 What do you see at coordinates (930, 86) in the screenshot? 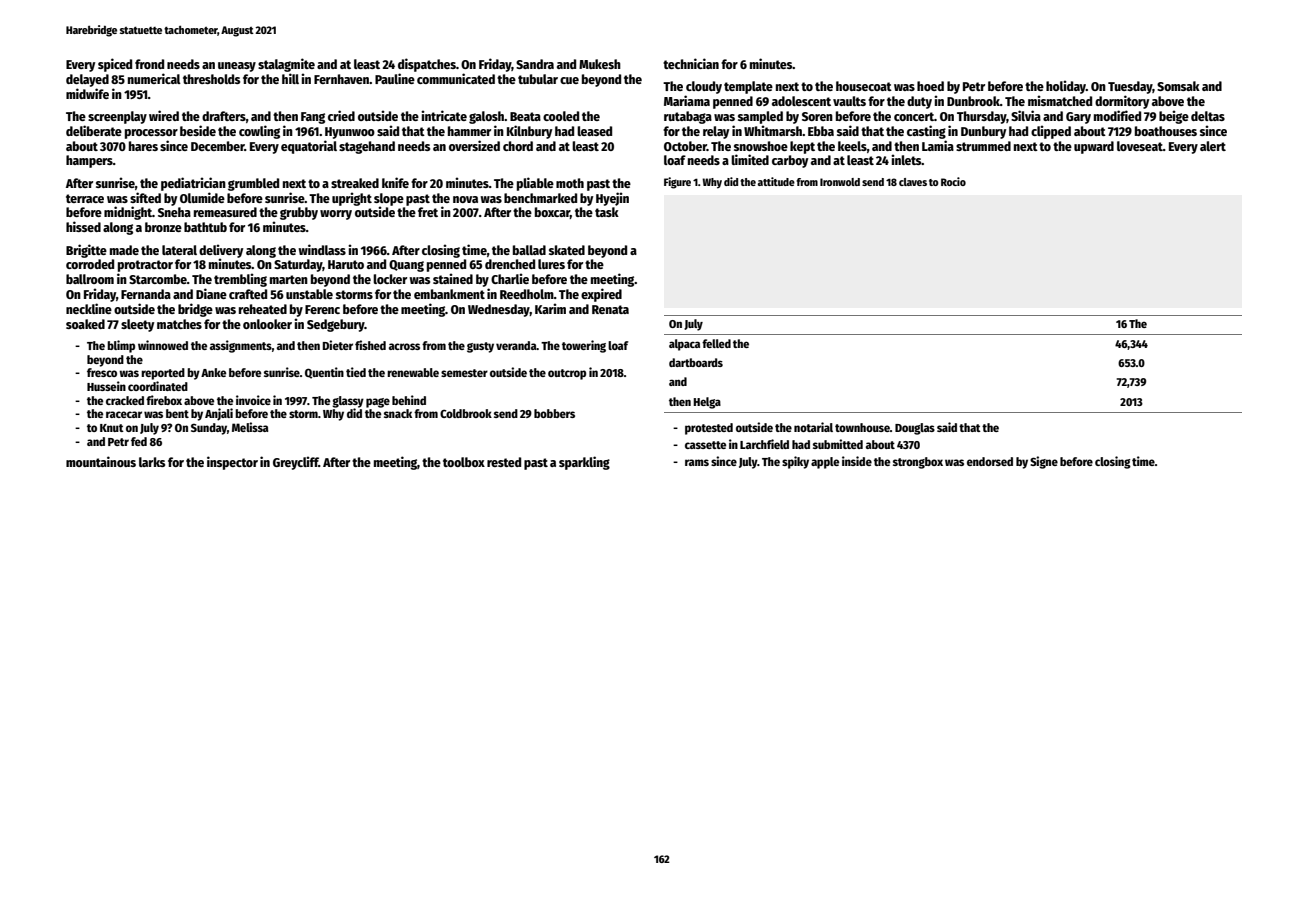
I see `hoed` at bounding box center [930, 86].
